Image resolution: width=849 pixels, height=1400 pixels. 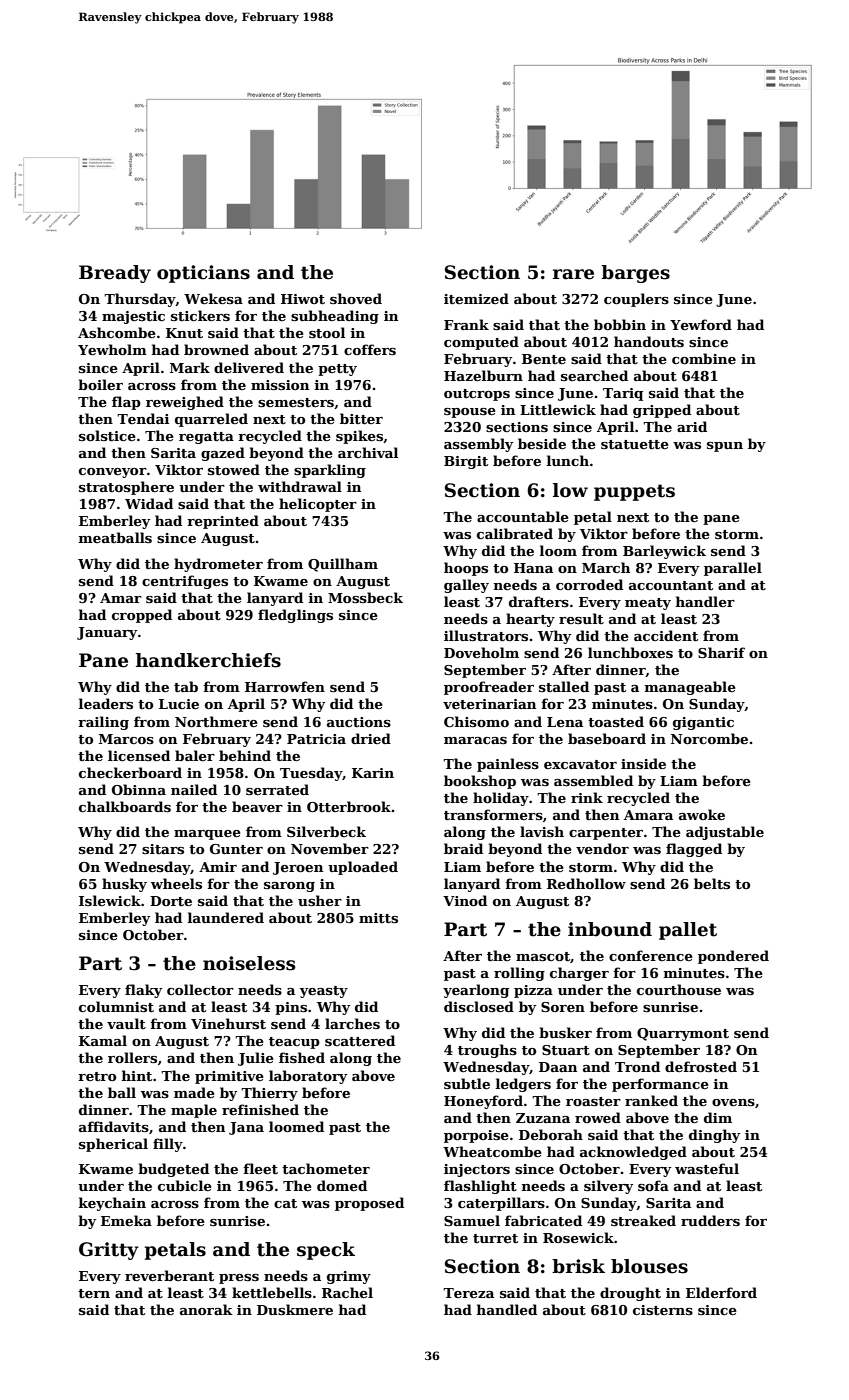 What do you see at coordinates (361, 418) in the page?
I see `bitter` at bounding box center [361, 418].
